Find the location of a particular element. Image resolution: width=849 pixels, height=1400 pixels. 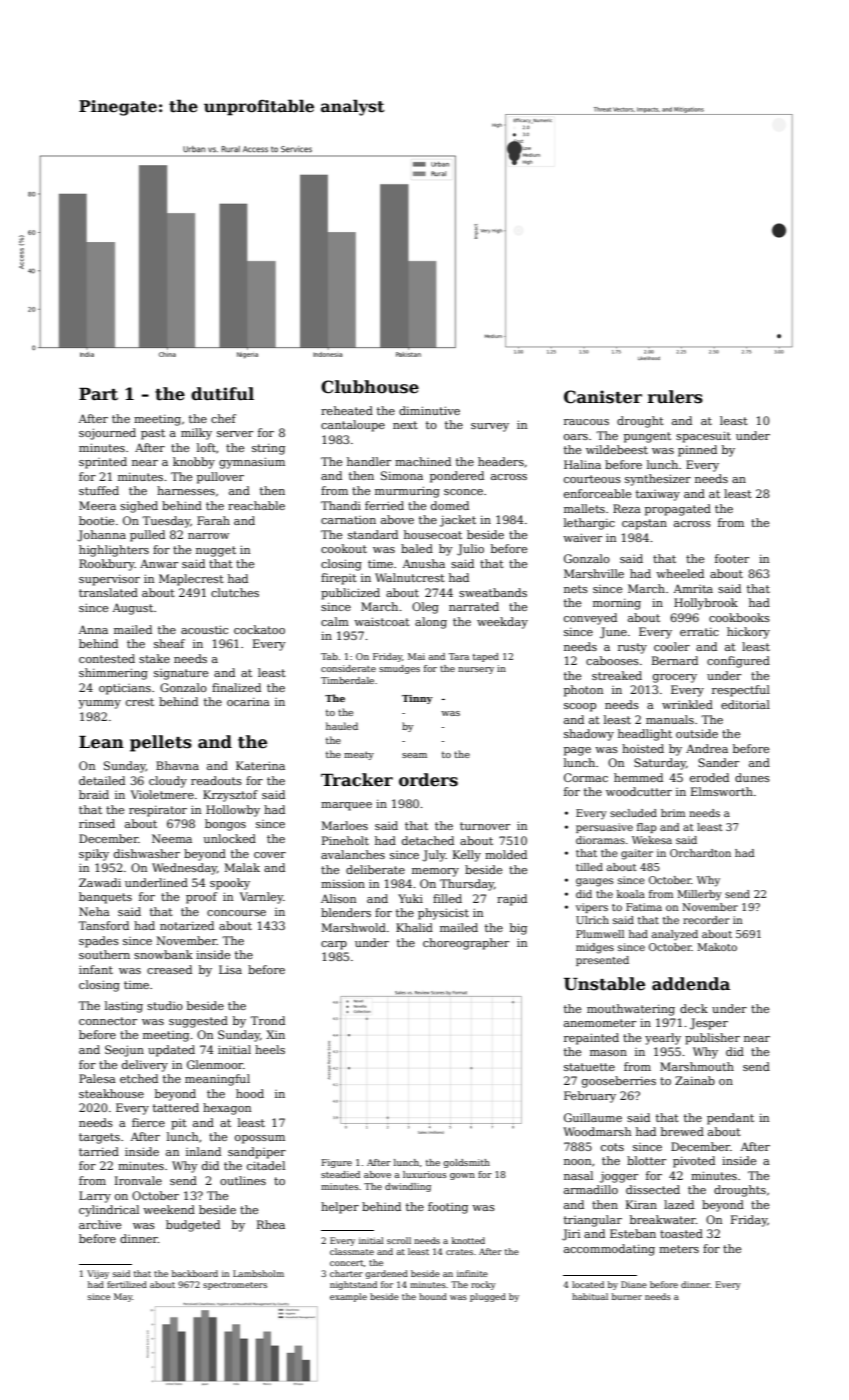

backboard is located at coordinates (195, 1273).
